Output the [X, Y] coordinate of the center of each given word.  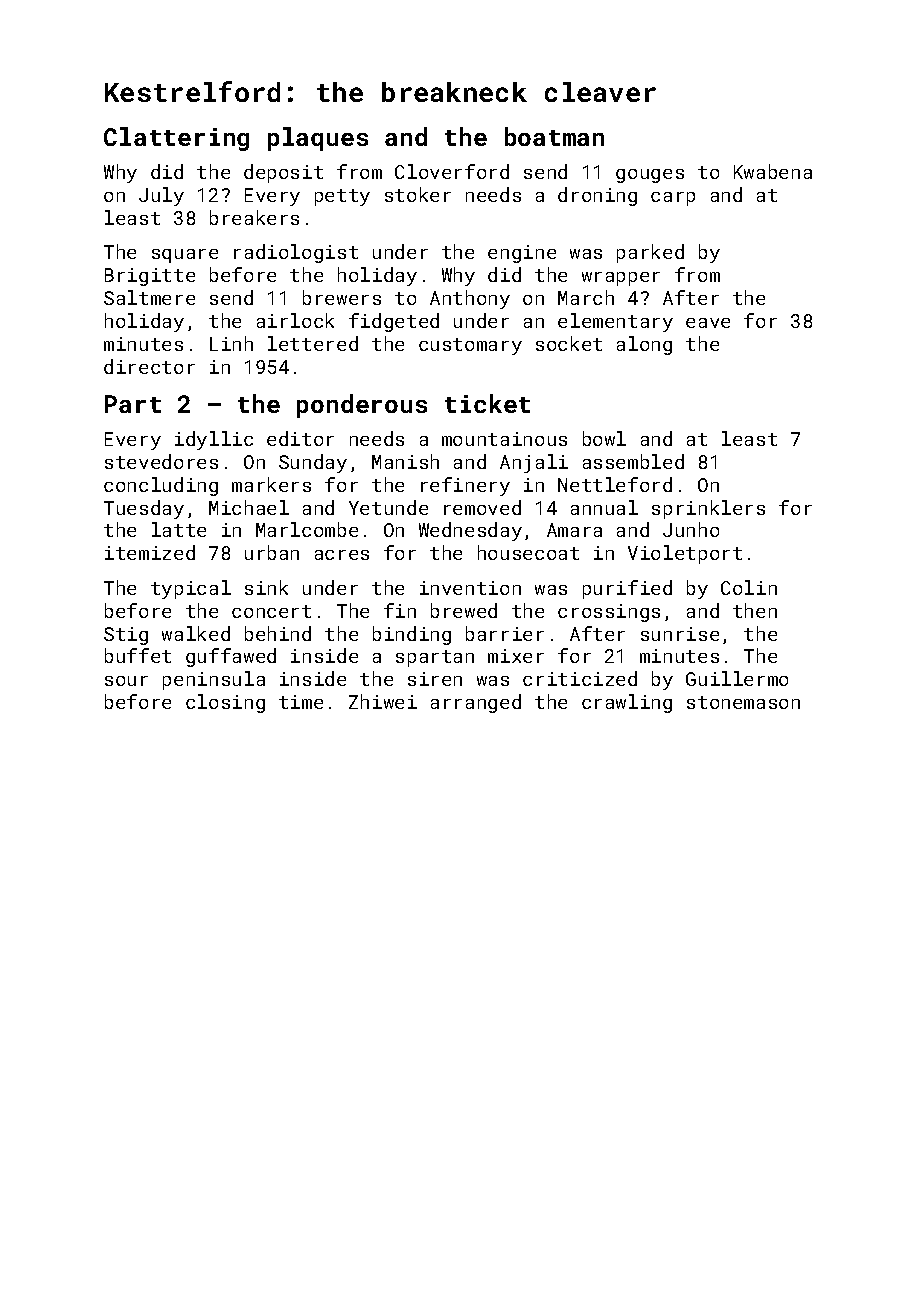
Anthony [470, 299]
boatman [554, 136]
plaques [318, 139]
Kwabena [773, 171]
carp [673, 199]
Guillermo [737, 678]
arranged [476, 703]
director [149, 366]
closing [225, 703]
